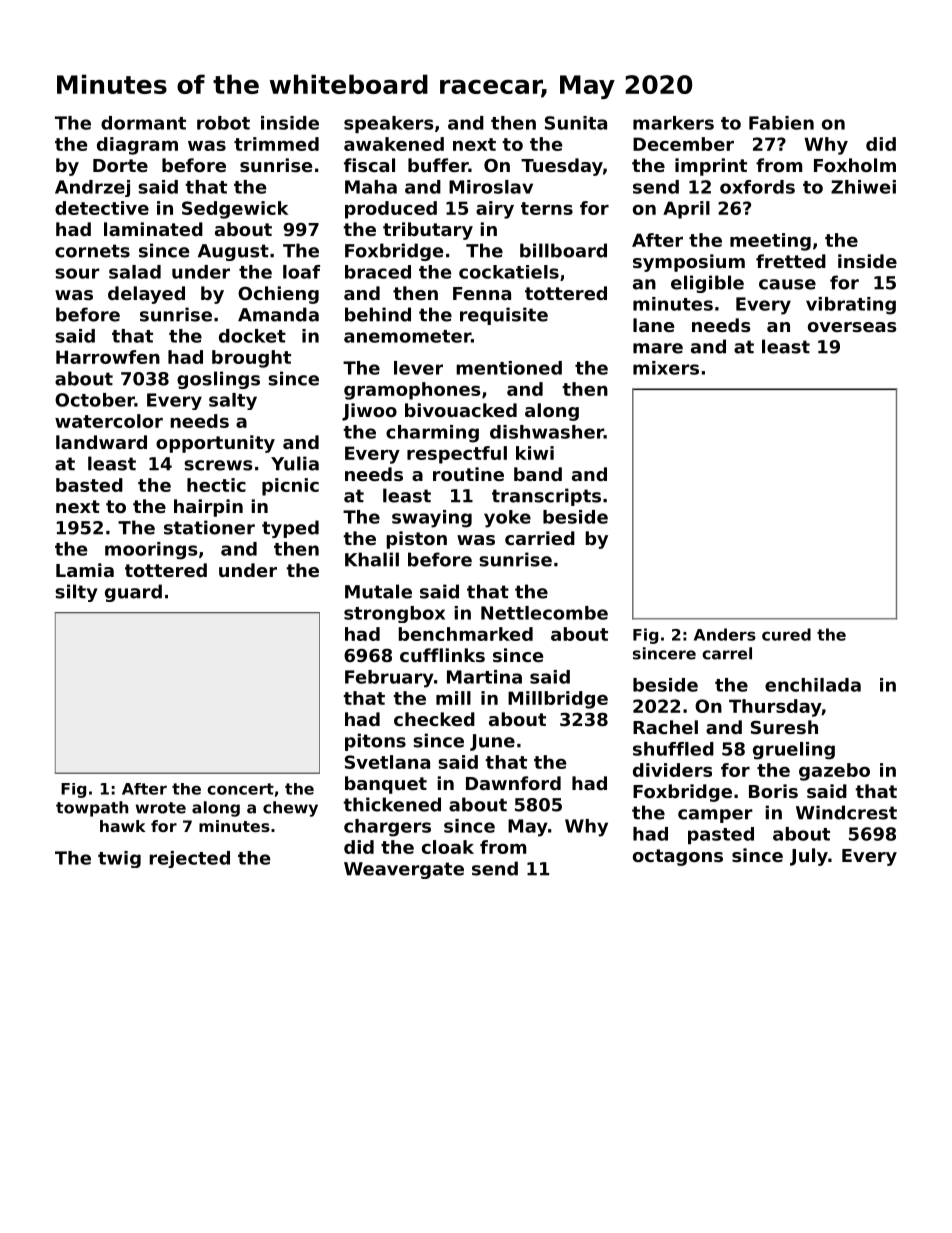 The width and height of the document is (952, 1233). What do you see at coordinates (852, 327) in the document?
I see `overseas` at bounding box center [852, 327].
